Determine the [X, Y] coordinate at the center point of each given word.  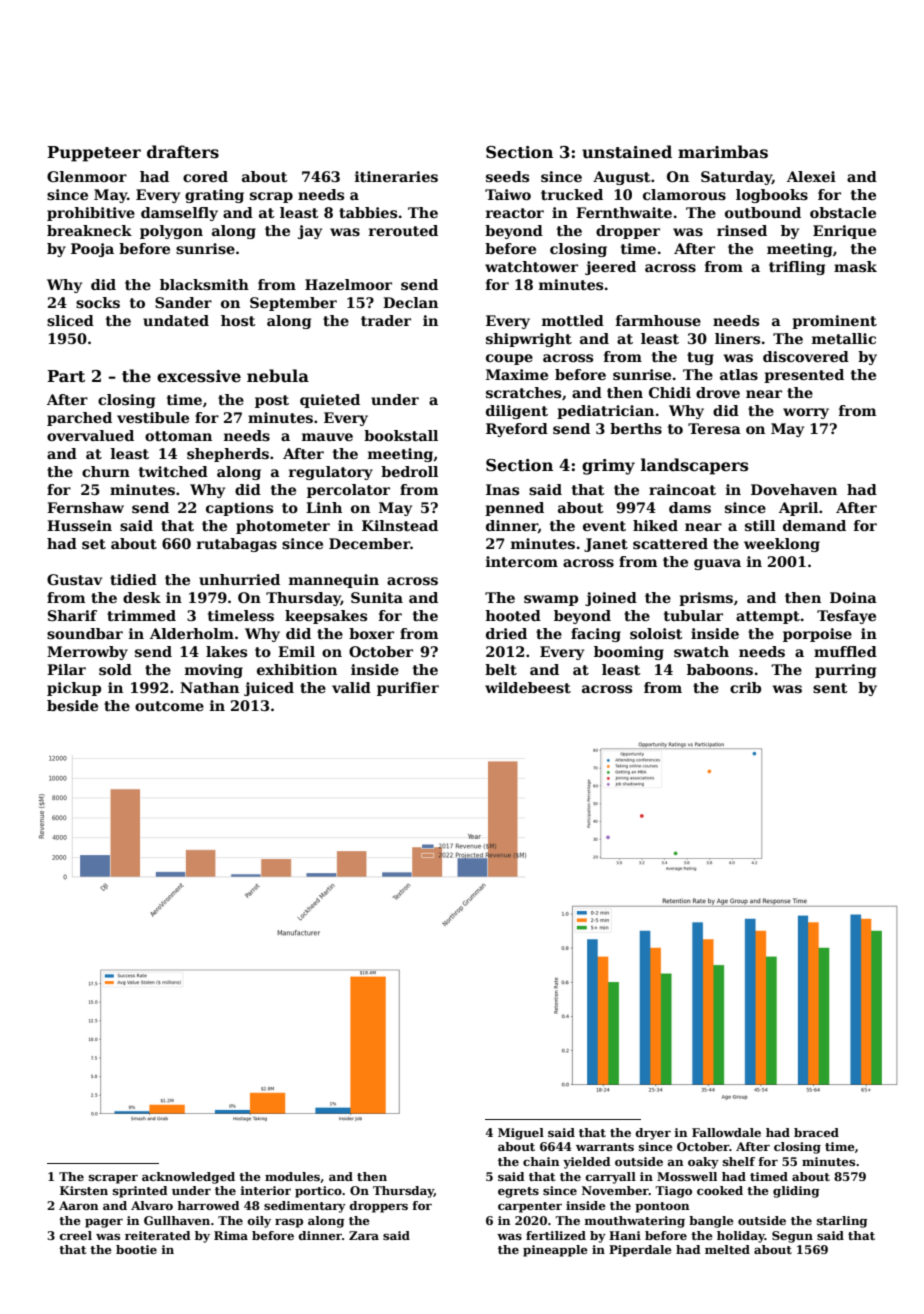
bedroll [409, 471]
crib [745, 687]
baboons [720, 669]
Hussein [79, 525]
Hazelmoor [348, 284]
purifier [408, 689]
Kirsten [84, 1190]
